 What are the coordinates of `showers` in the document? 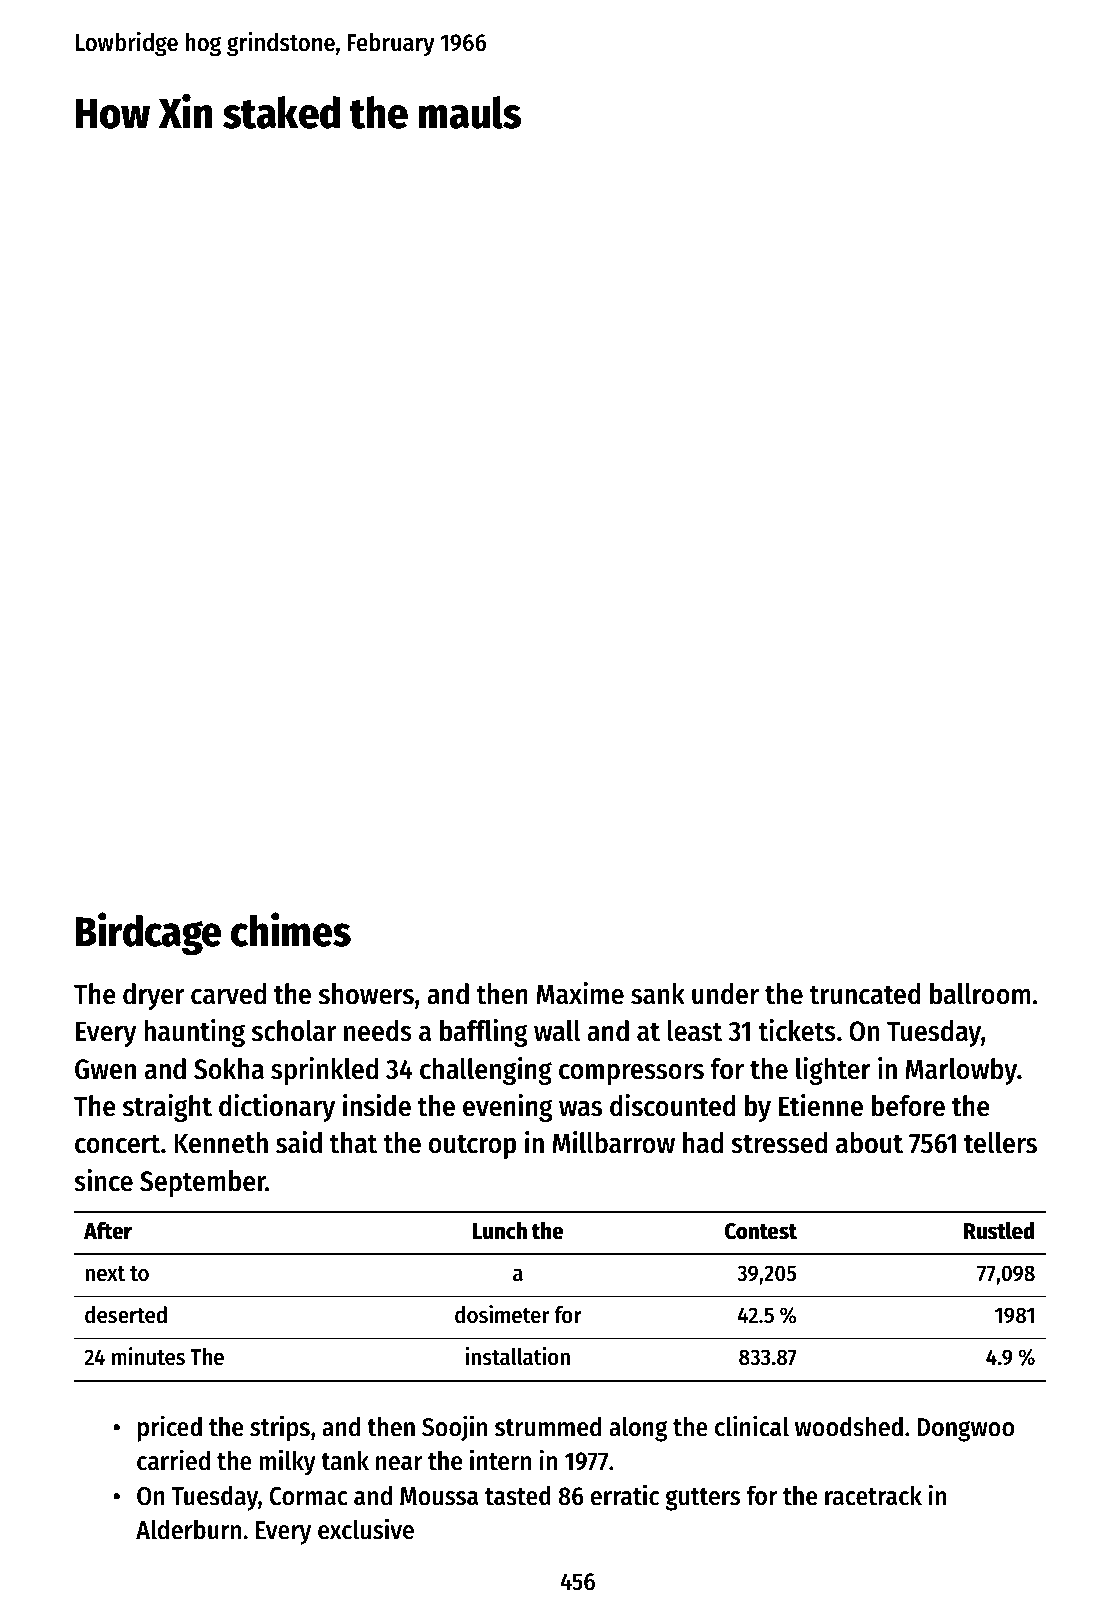 It's located at (366, 994).
